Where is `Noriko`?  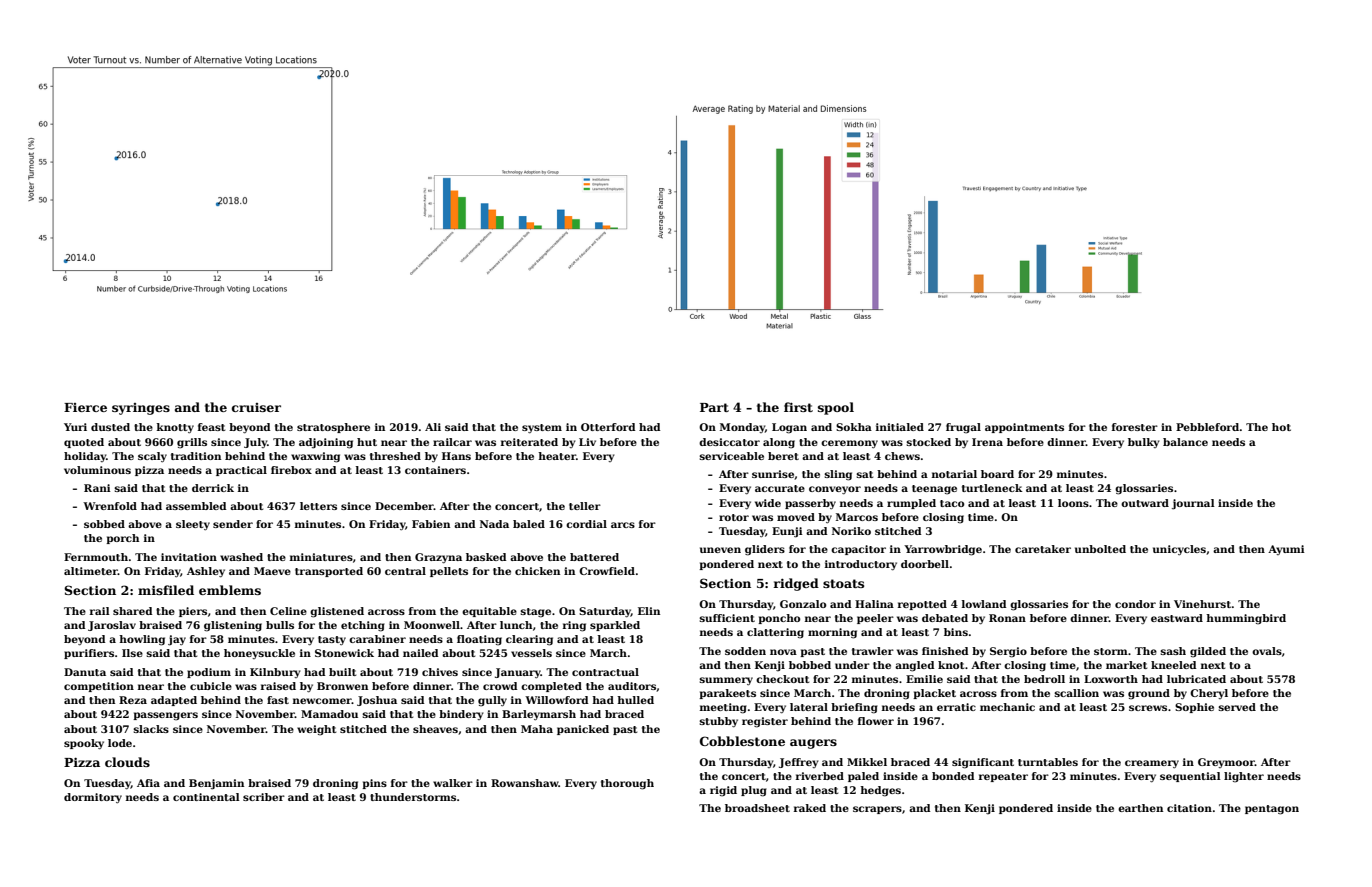
Noriko is located at coordinates (851, 531).
